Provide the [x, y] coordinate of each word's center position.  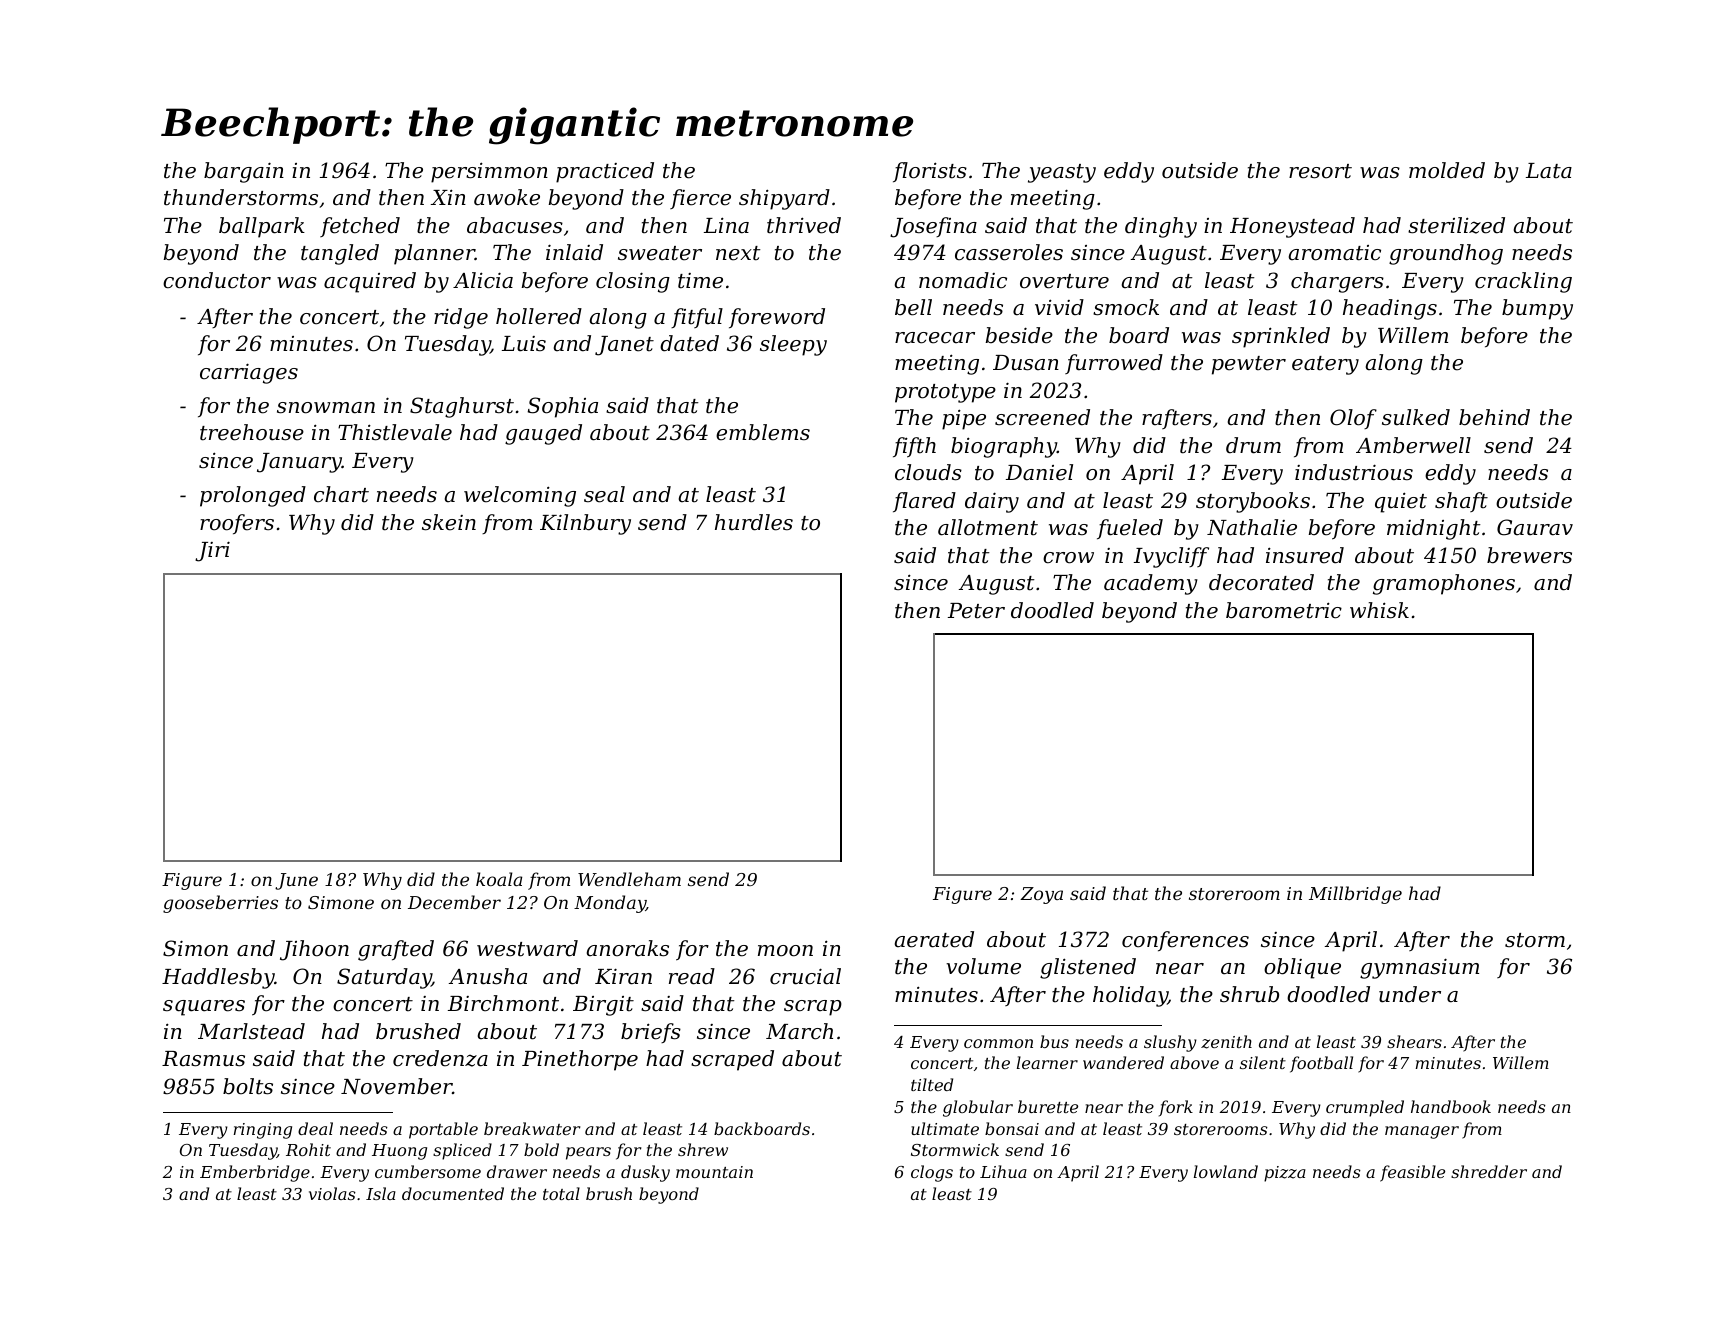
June [296, 881]
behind [1494, 417]
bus [1054, 1041]
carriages [249, 373]
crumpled [1365, 1108]
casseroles [1009, 252]
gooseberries [220, 904]
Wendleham [629, 879]
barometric [1284, 610]
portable [443, 1130]
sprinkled [1281, 337]
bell [913, 307]
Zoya [1041, 895]
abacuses [515, 225]
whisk [1379, 610]
